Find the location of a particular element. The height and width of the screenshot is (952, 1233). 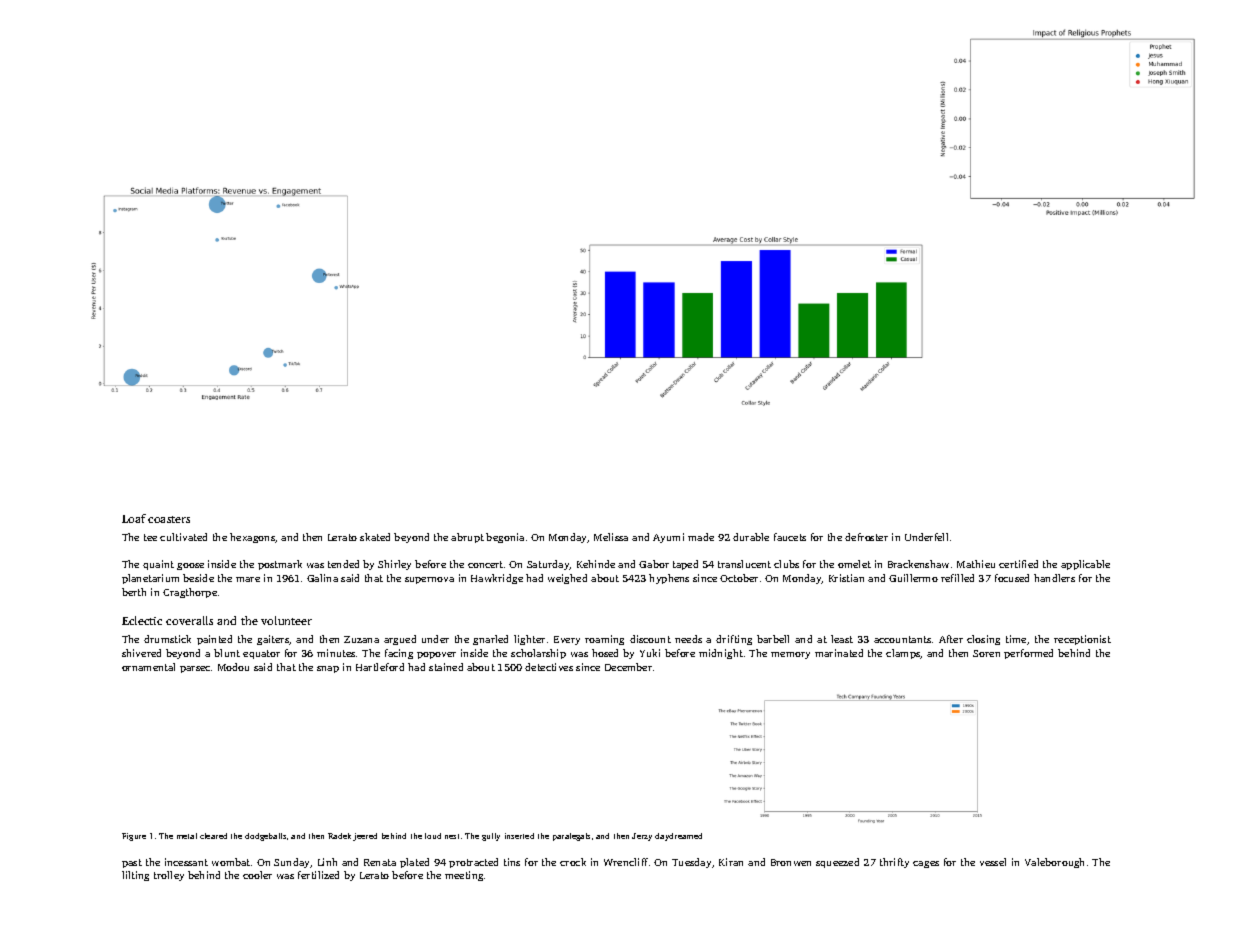

jeered is located at coordinates (365, 837).
